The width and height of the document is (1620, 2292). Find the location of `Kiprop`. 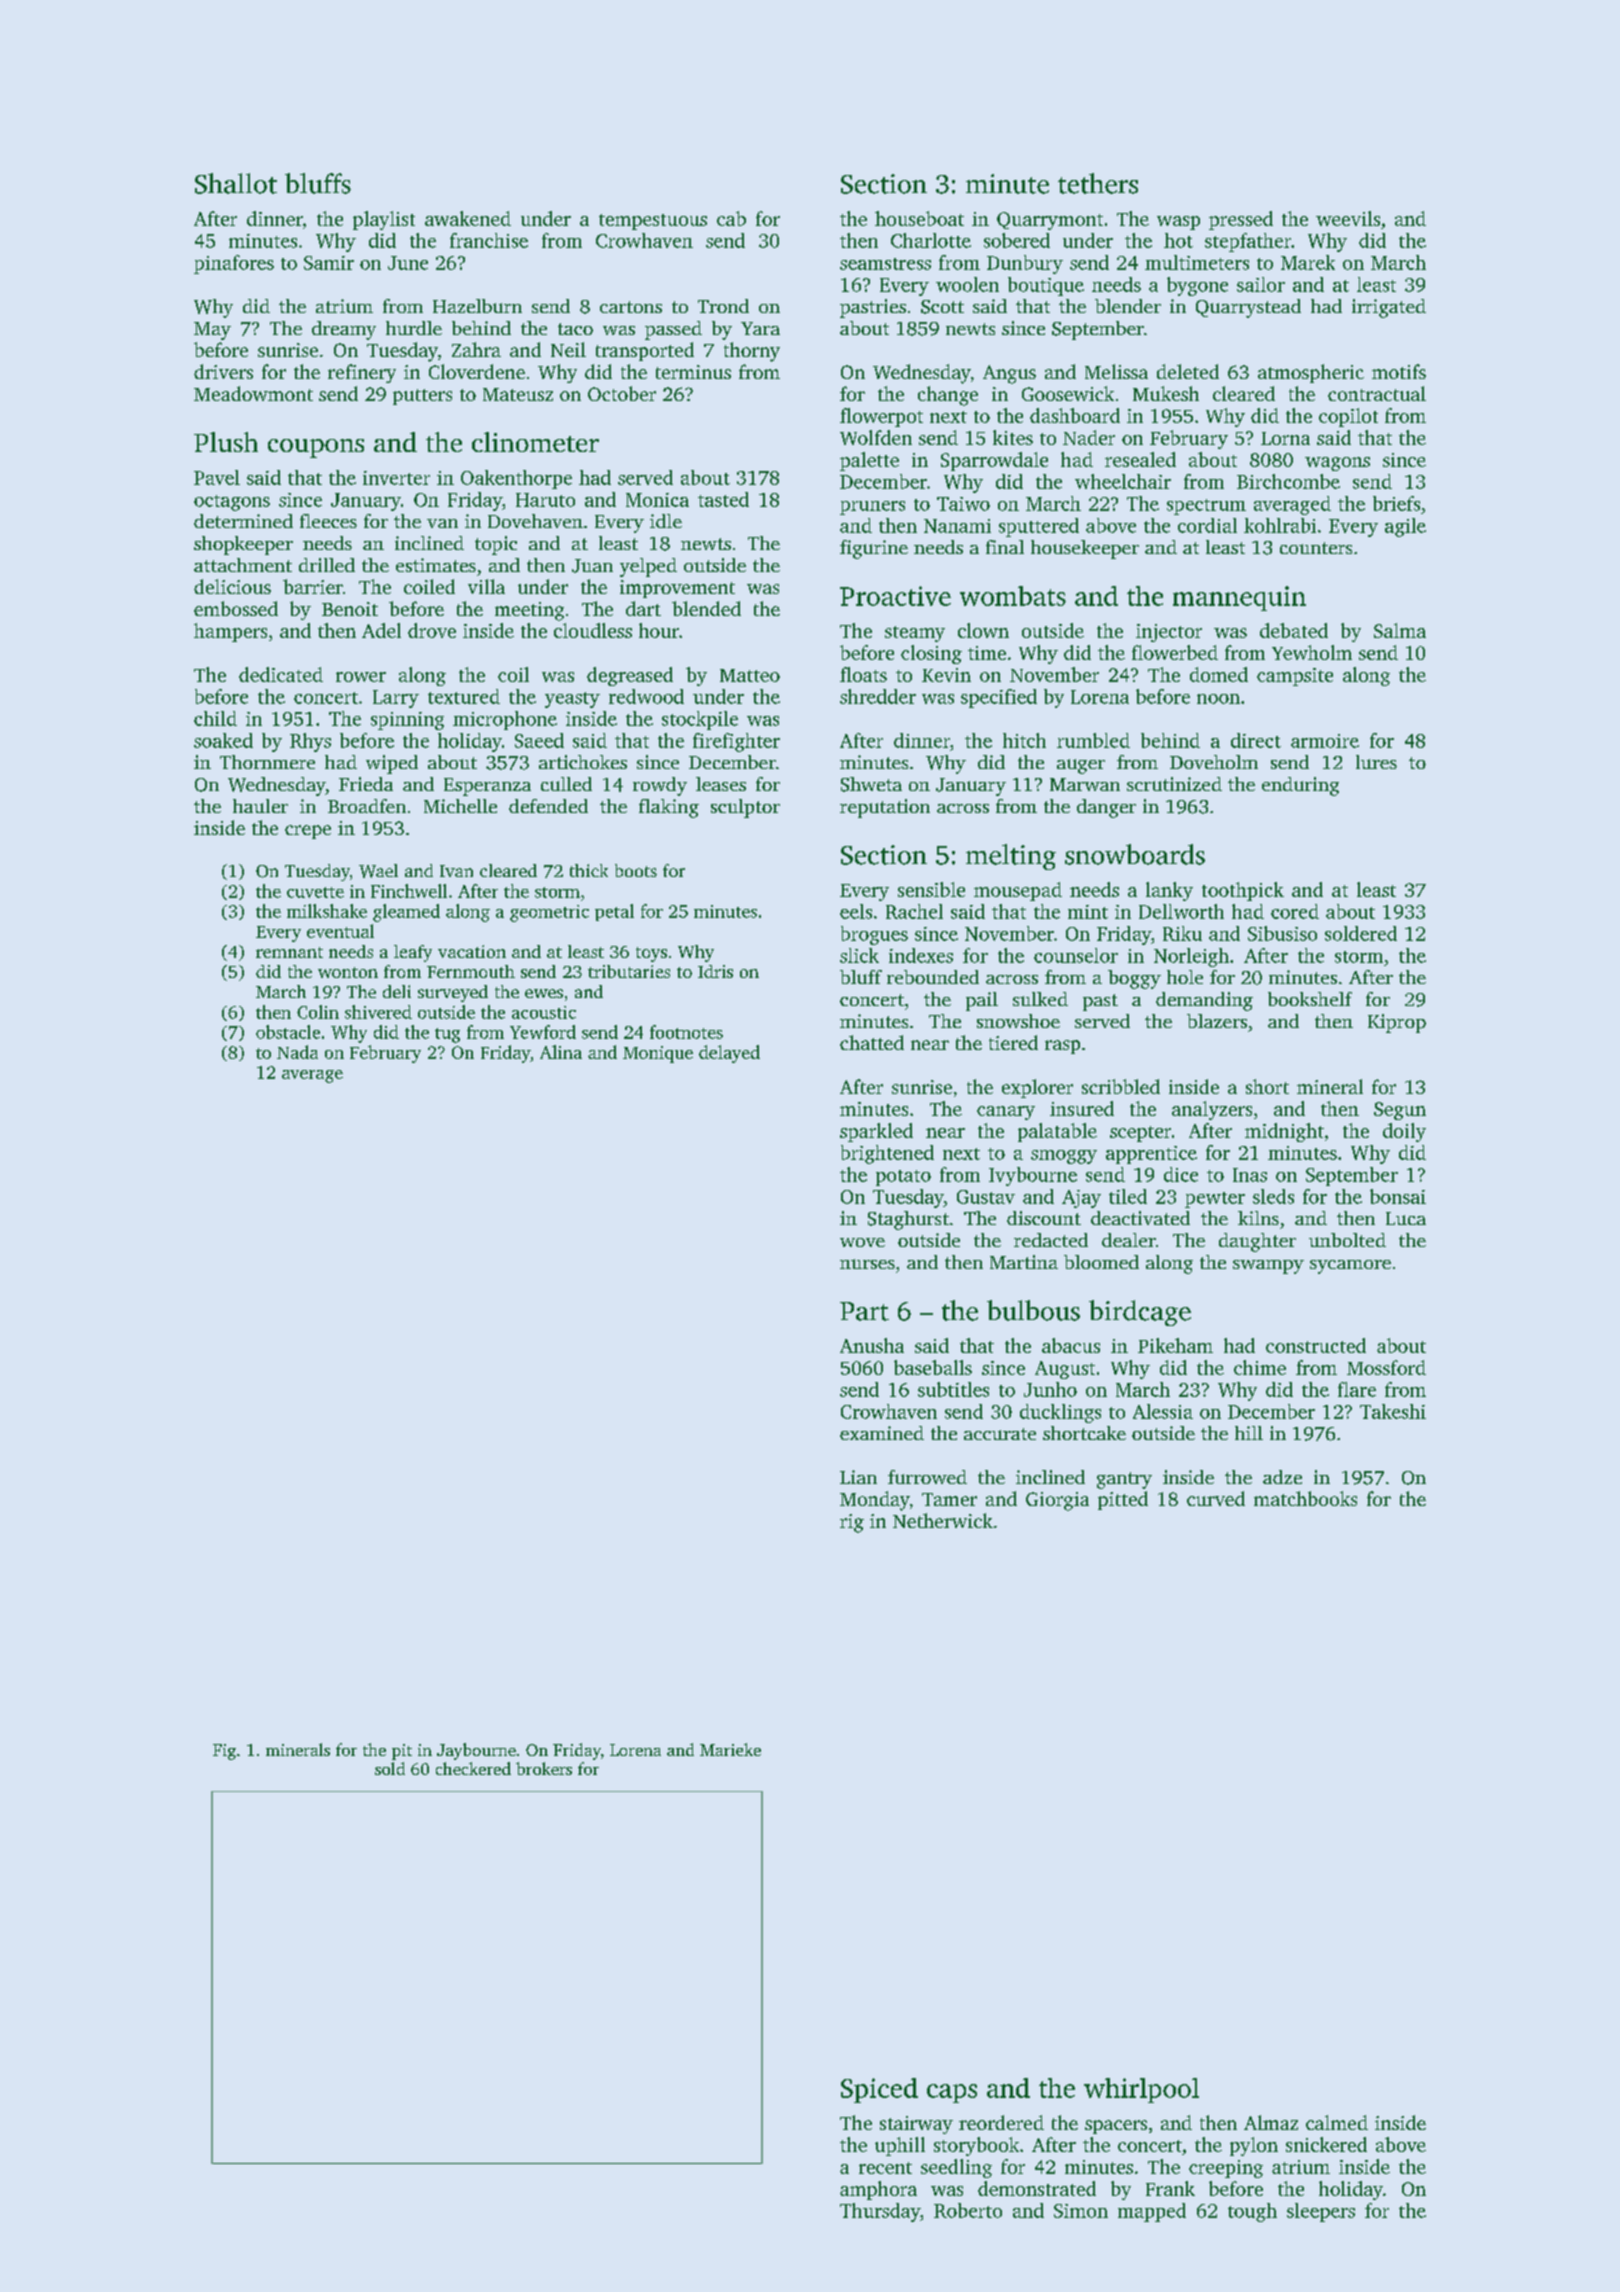

Kiprop is located at coordinates (1397, 1023).
